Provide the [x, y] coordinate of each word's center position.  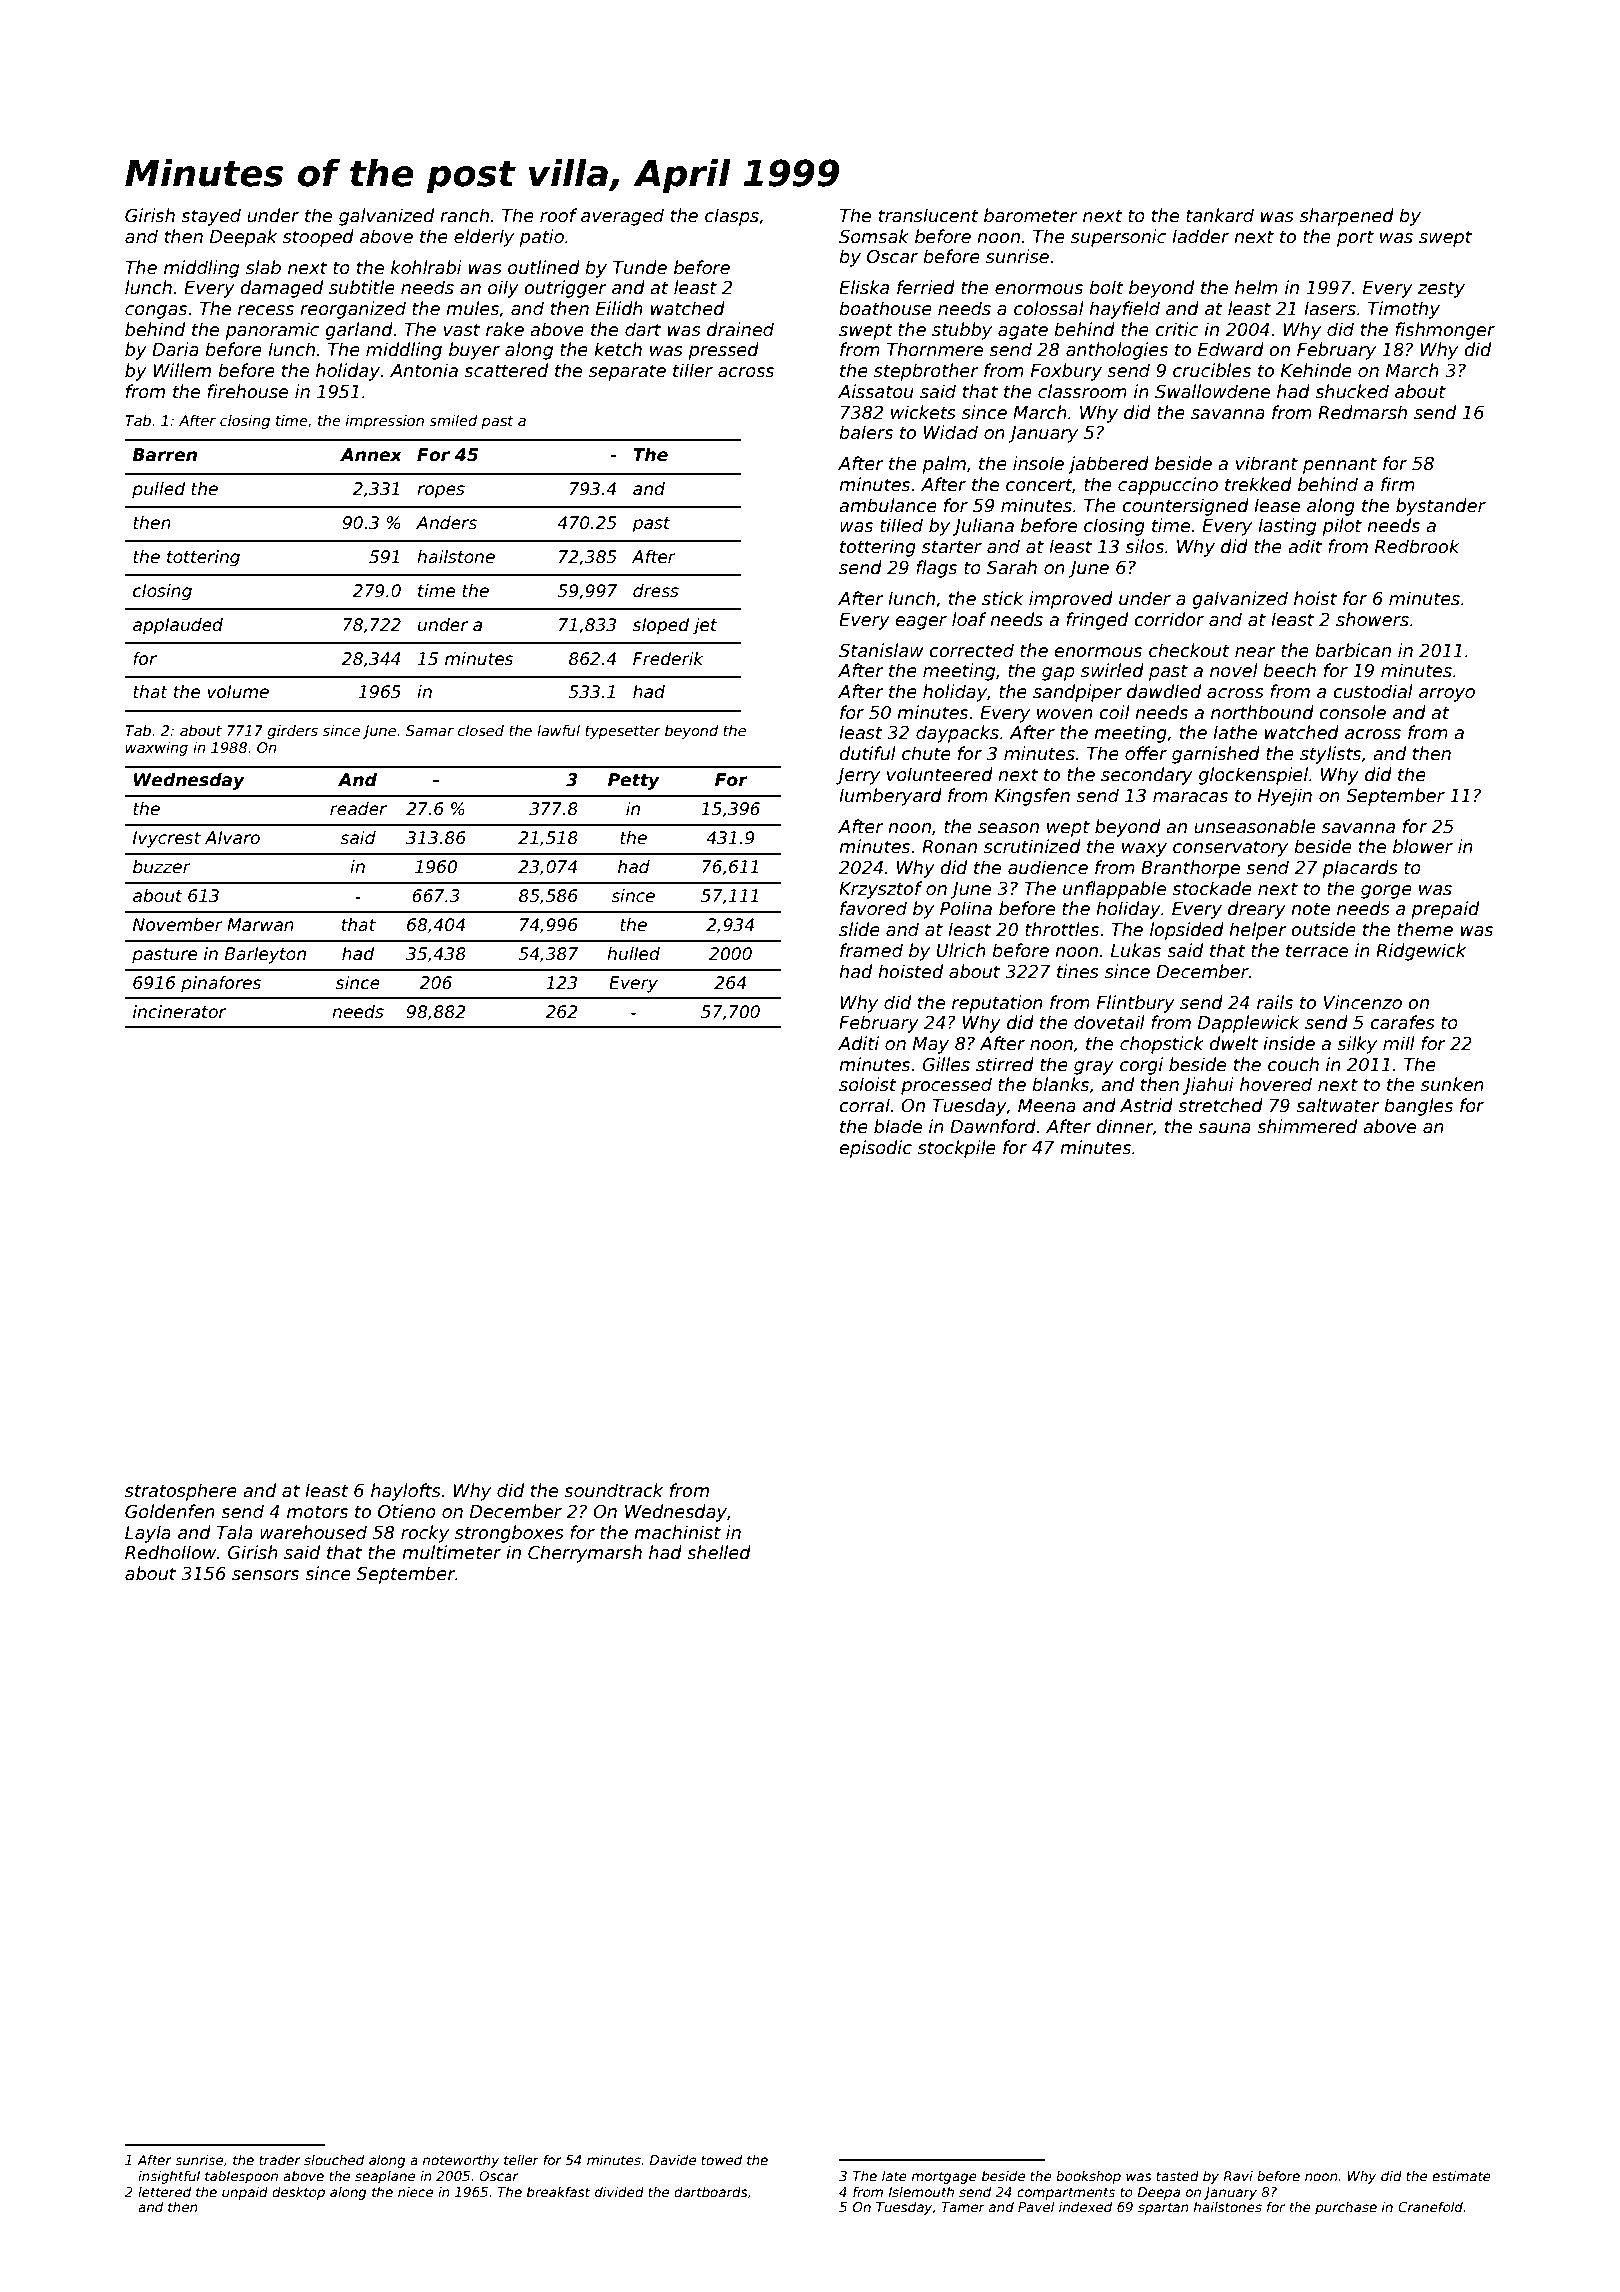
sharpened [1347, 217]
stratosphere [181, 1492]
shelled [719, 1552]
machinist [677, 1532]
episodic [875, 1149]
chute [926, 753]
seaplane [385, 2177]
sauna [1224, 1128]
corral [864, 1105]
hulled [633, 954]
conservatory [1230, 848]
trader [280, 2159]
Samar [430, 730]
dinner [1124, 1126]
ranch [464, 215]
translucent [929, 215]
